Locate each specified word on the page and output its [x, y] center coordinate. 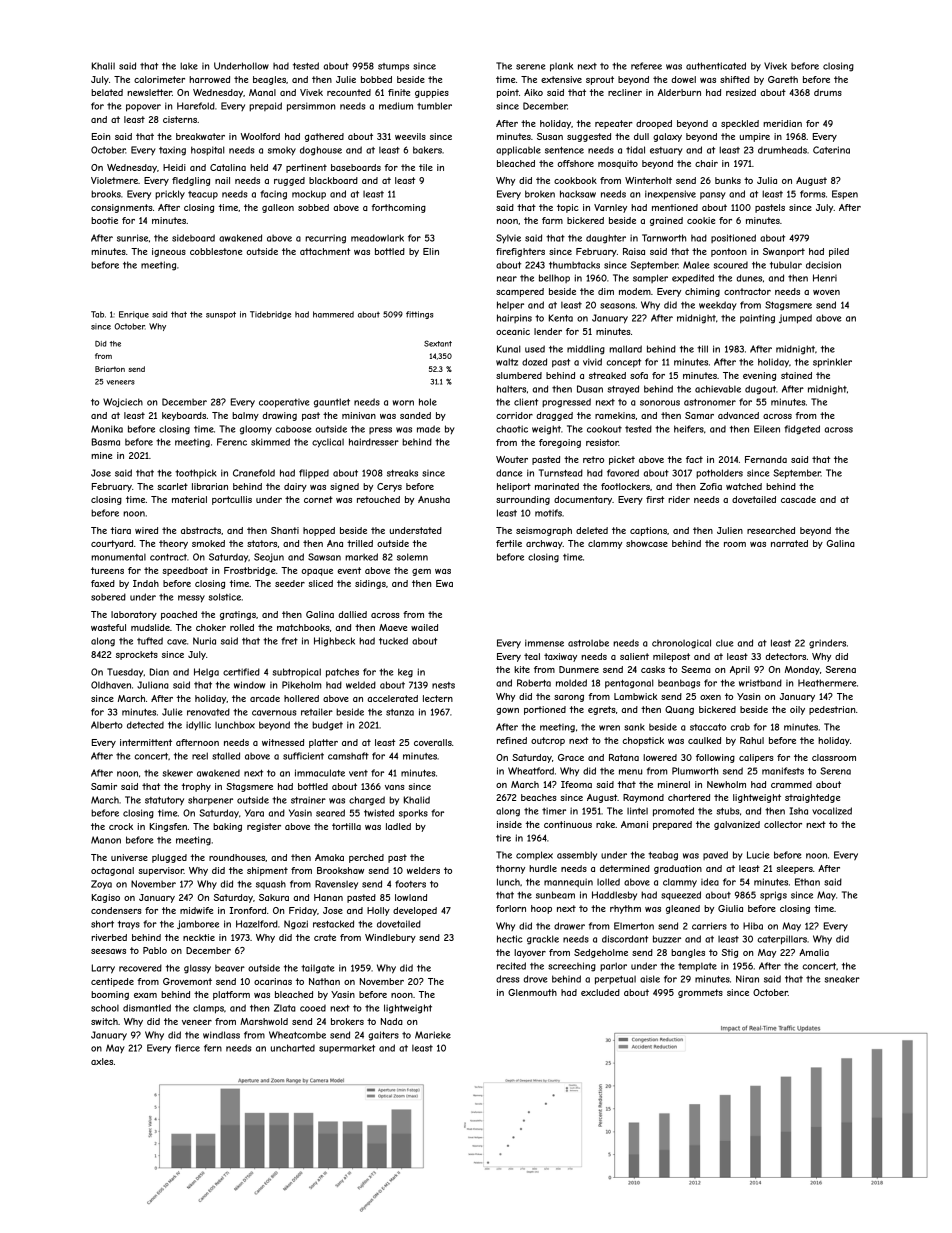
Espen [845, 195]
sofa [639, 375]
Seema [696, 669]
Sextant [438, 343]
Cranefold [254, 473]
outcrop [548, 741]
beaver [230, 968]
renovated [208, 712]
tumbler [434, 106]
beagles [269, 80]
